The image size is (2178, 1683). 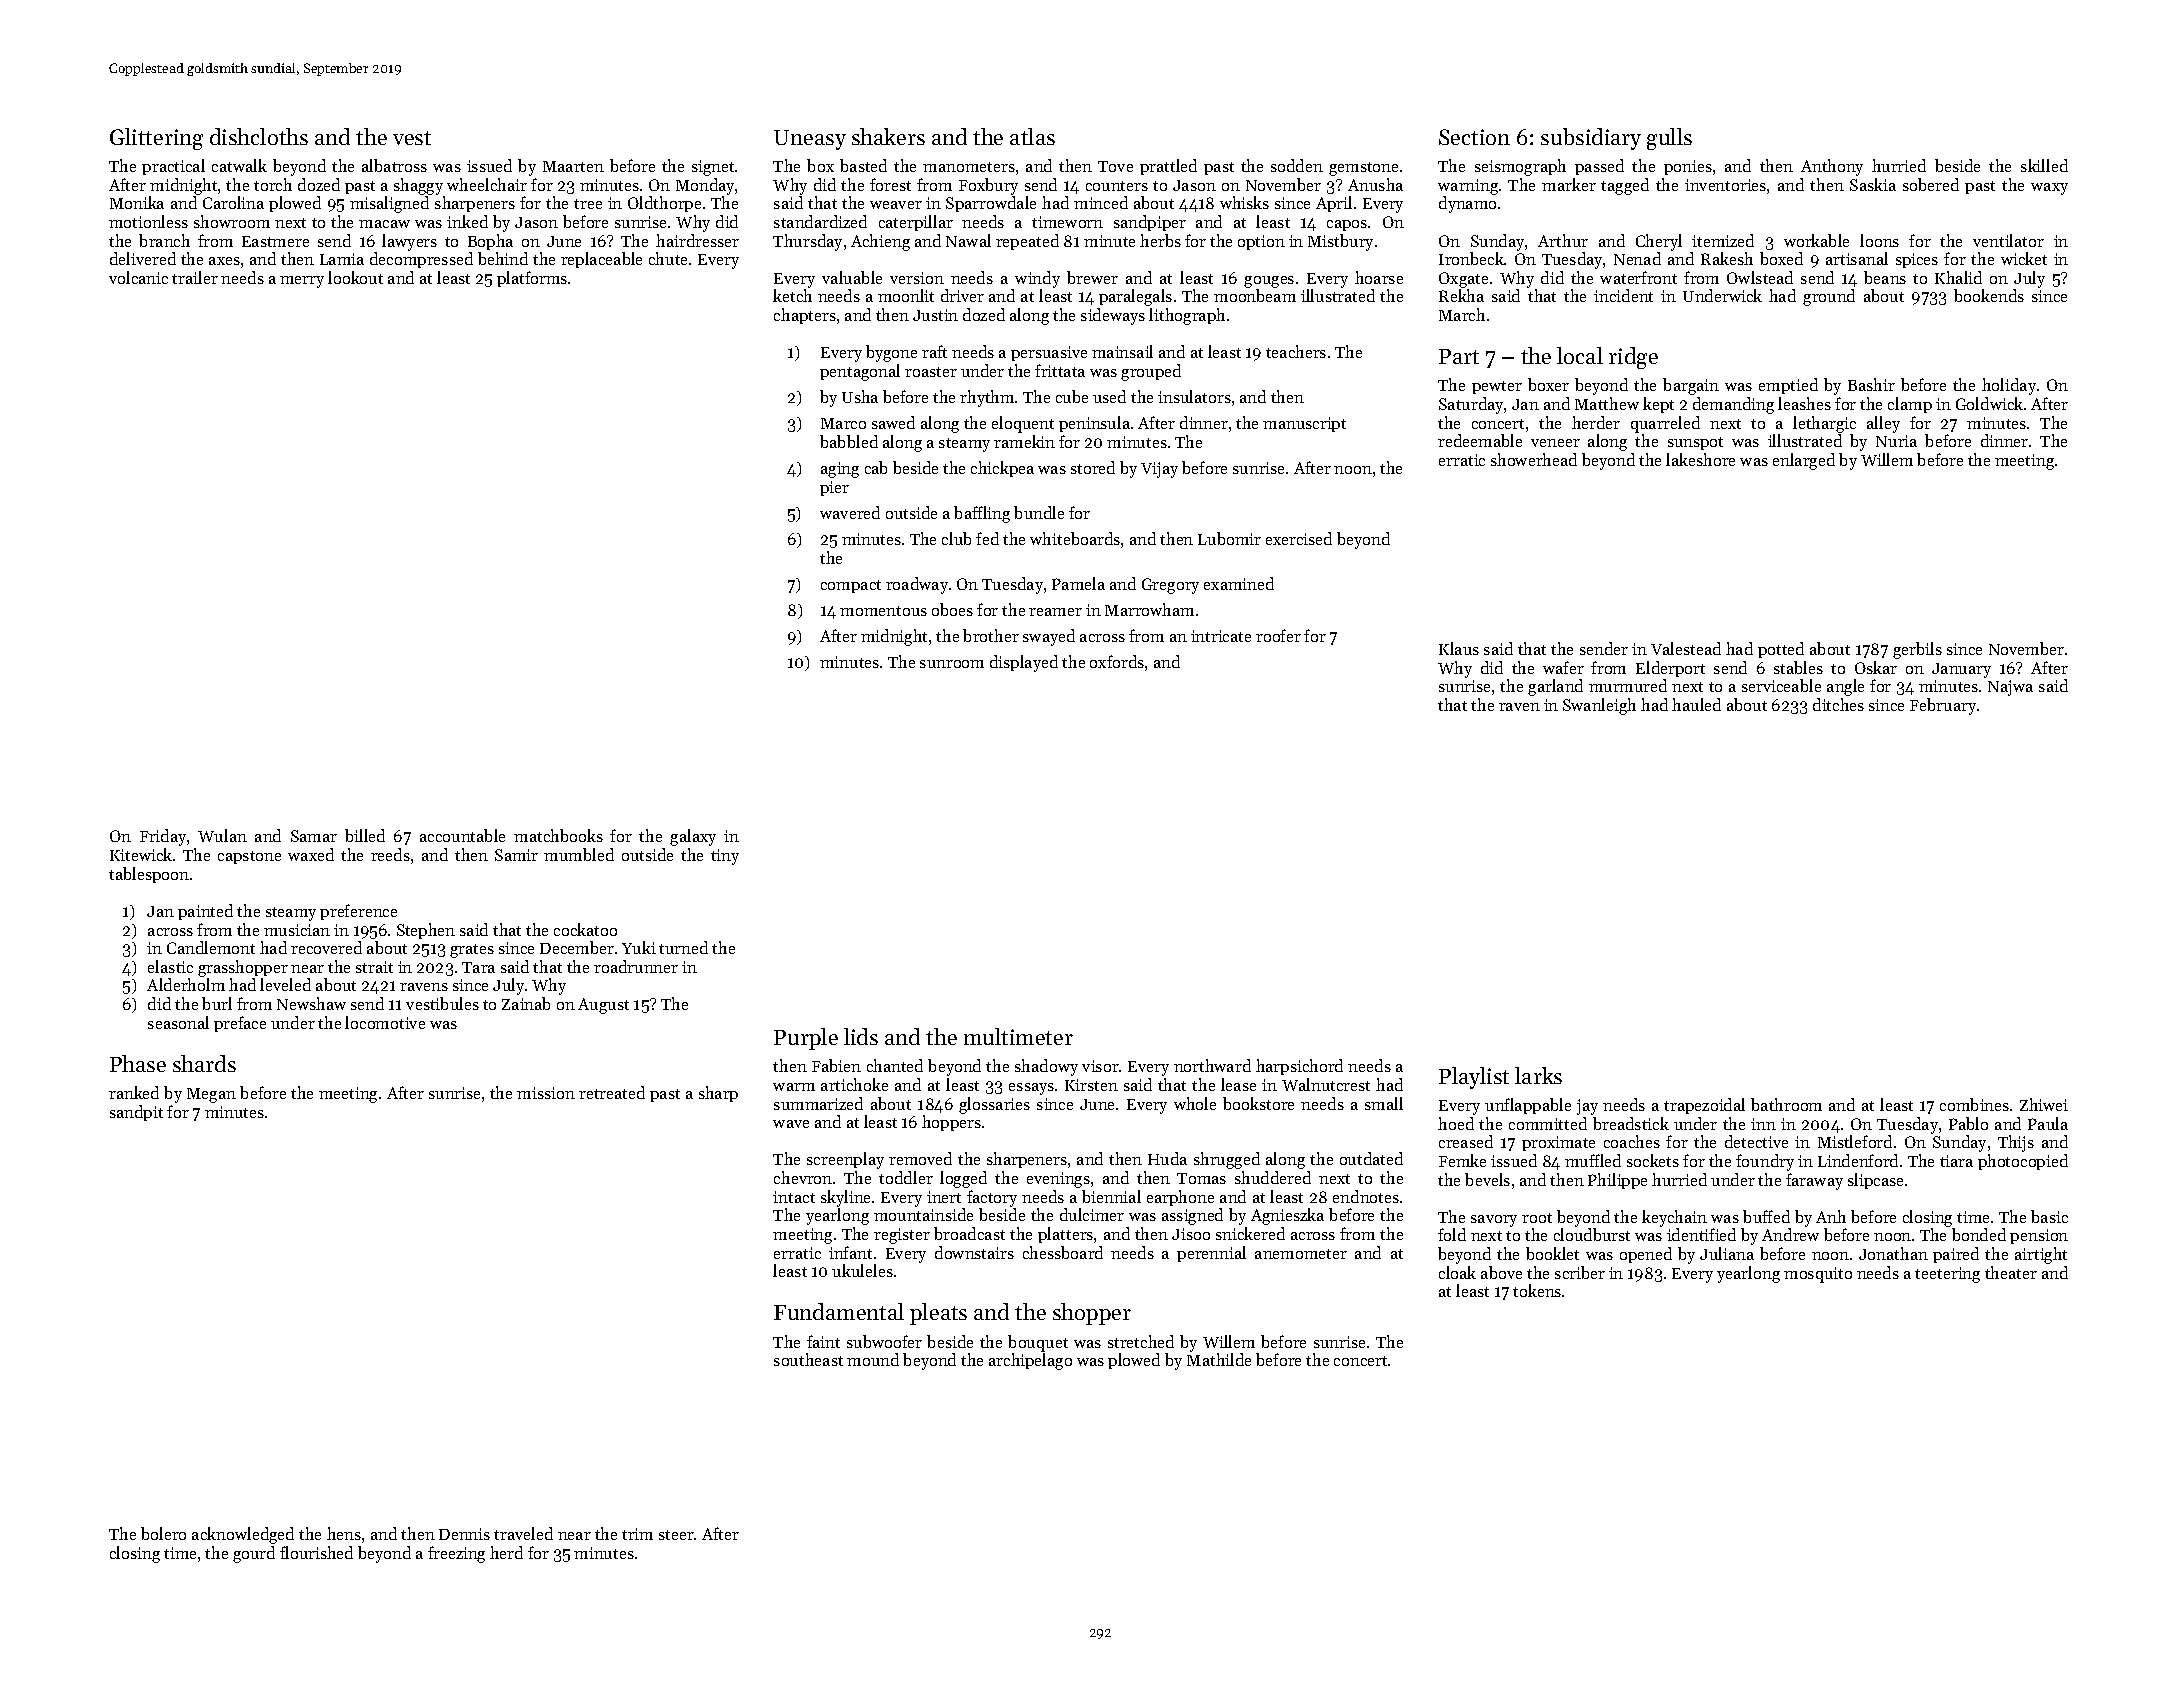 I want to click on Zhiwei, so click(x=2044, y=1104).
